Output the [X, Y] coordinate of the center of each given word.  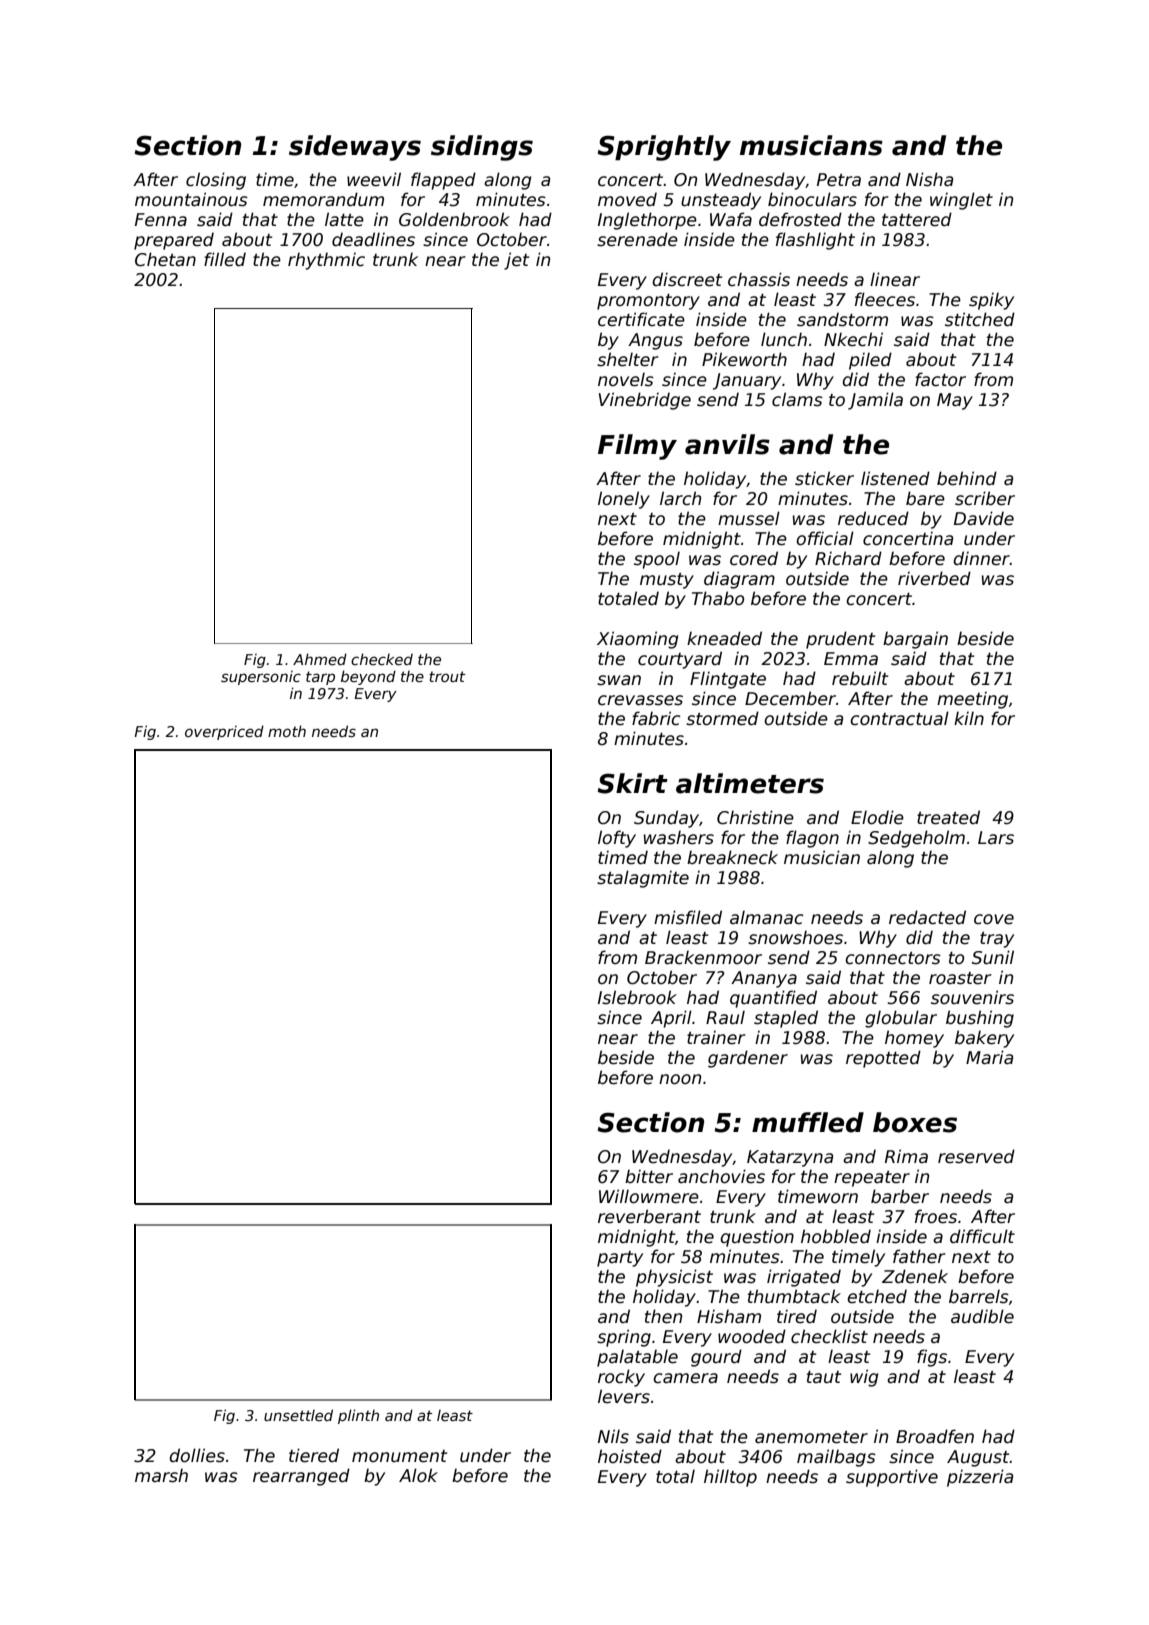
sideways [355, 148]
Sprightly [664, 148]
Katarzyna [790, 1158]
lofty [617, 839]
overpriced [224, 732]
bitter [649, 1176]
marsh [161, 1475]
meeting [972, 700]
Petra [839, 180]
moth [287, 731]
